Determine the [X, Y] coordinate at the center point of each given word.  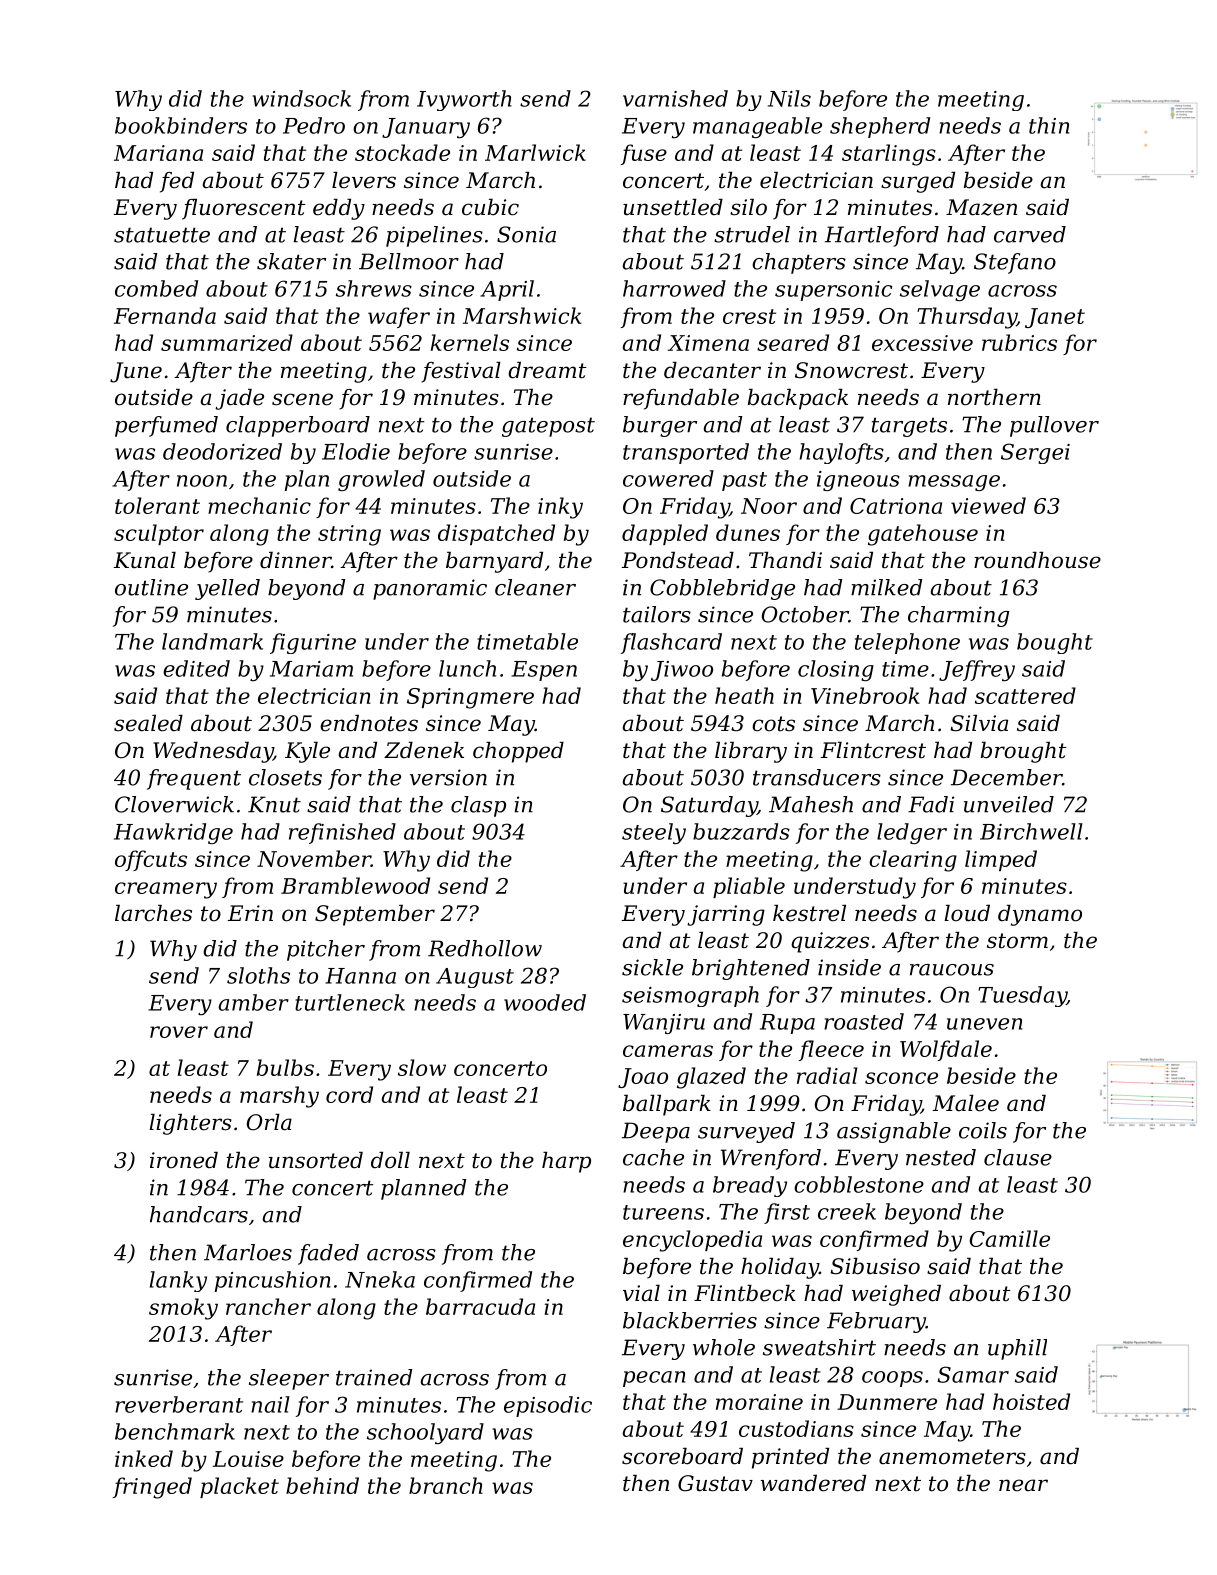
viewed [988, 505]
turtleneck [350, 1002]
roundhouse [1037, 560]
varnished [675, 98]
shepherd [880, 127]
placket [239, 1487]
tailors [657, 614]
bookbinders [181, 125]
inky [560, 508]
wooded [545, 1002]
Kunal [145, 560]
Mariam [311, 669]
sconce [901, 1078]
